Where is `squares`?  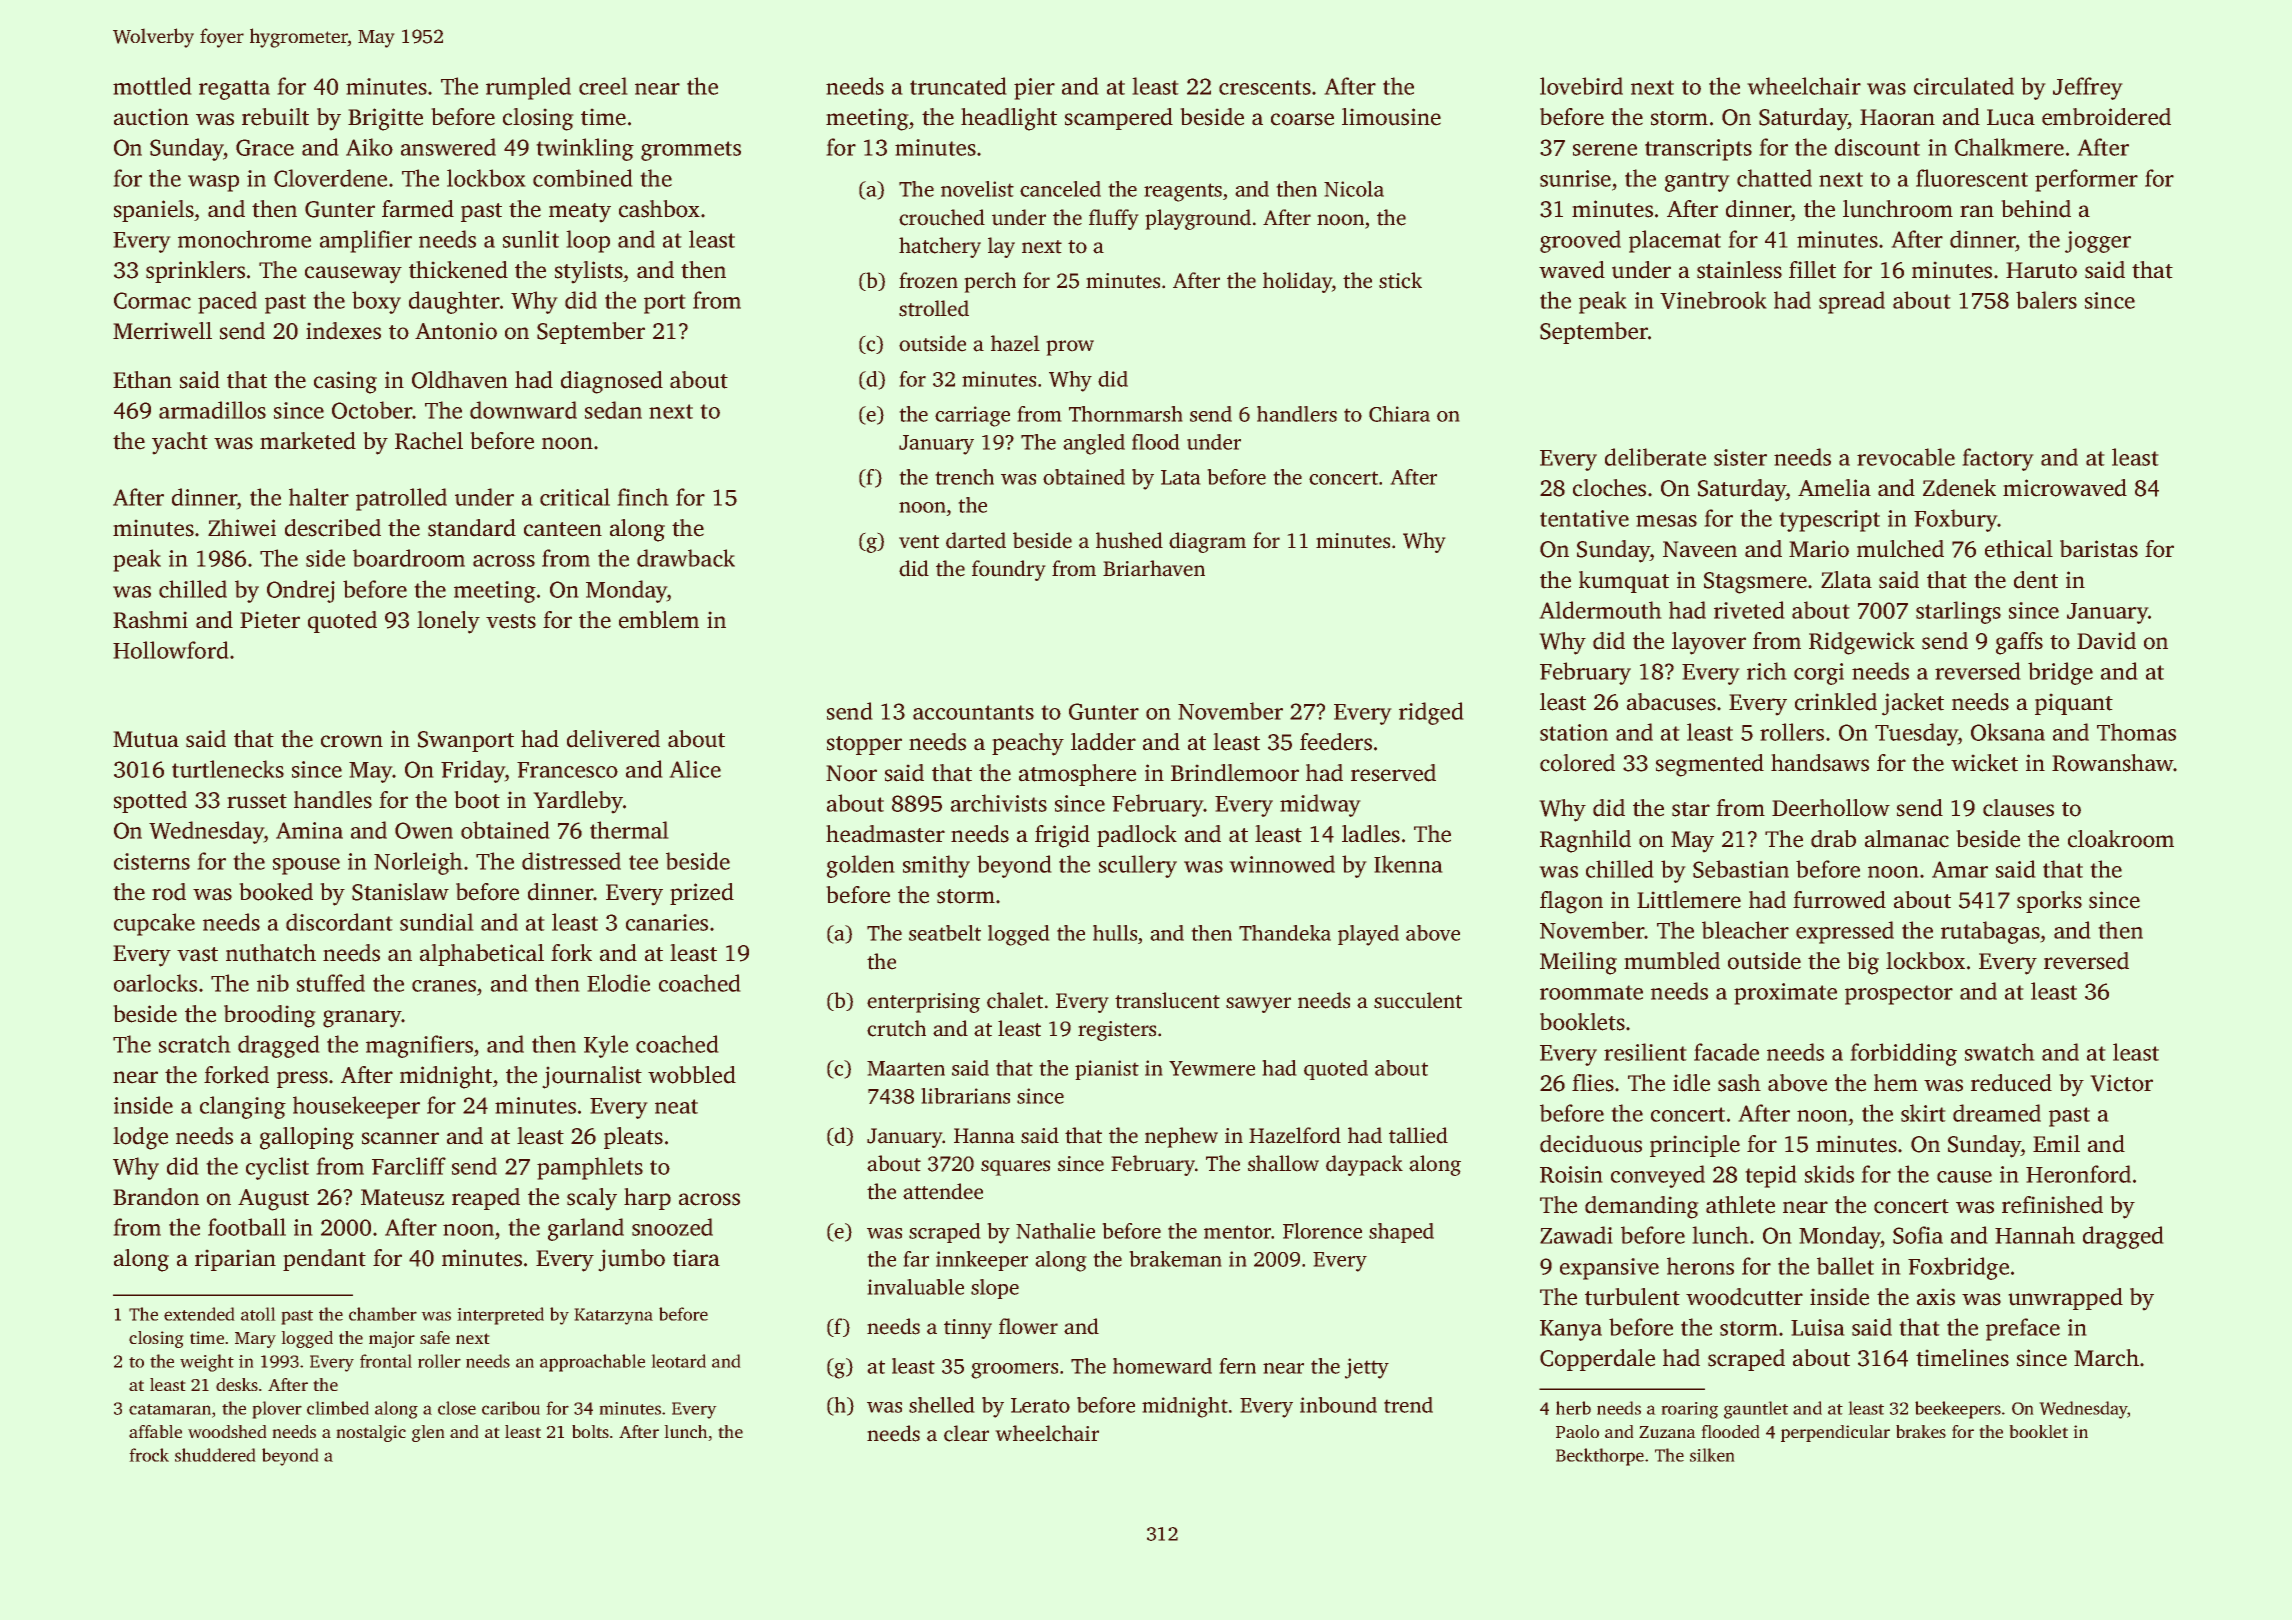
squares is located at coordinates (1015, 1168).
